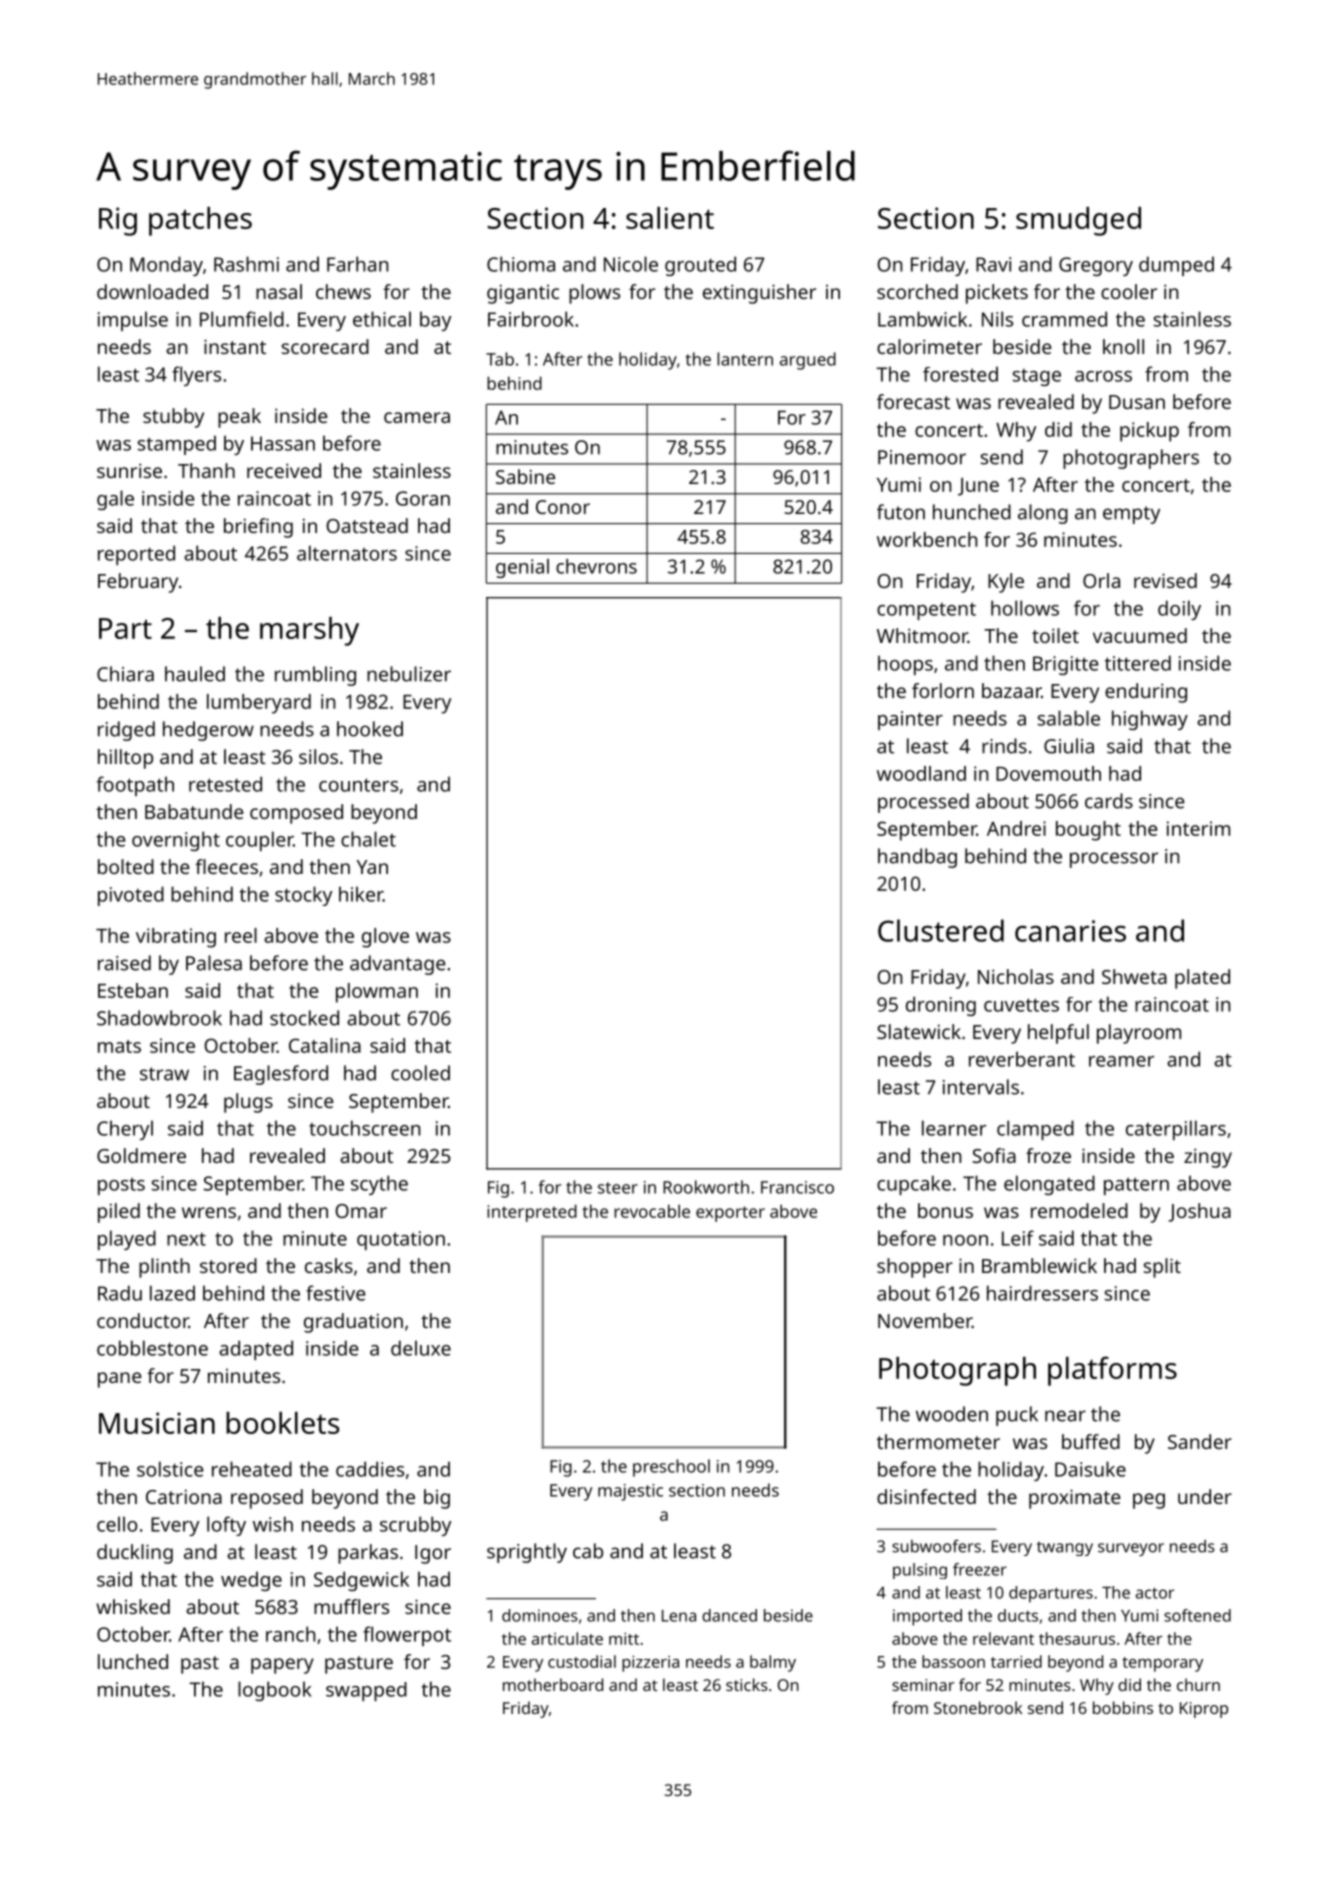 This screenshot has width=1328, height=1878. I want to click on knoll, so click(1123, 346).
